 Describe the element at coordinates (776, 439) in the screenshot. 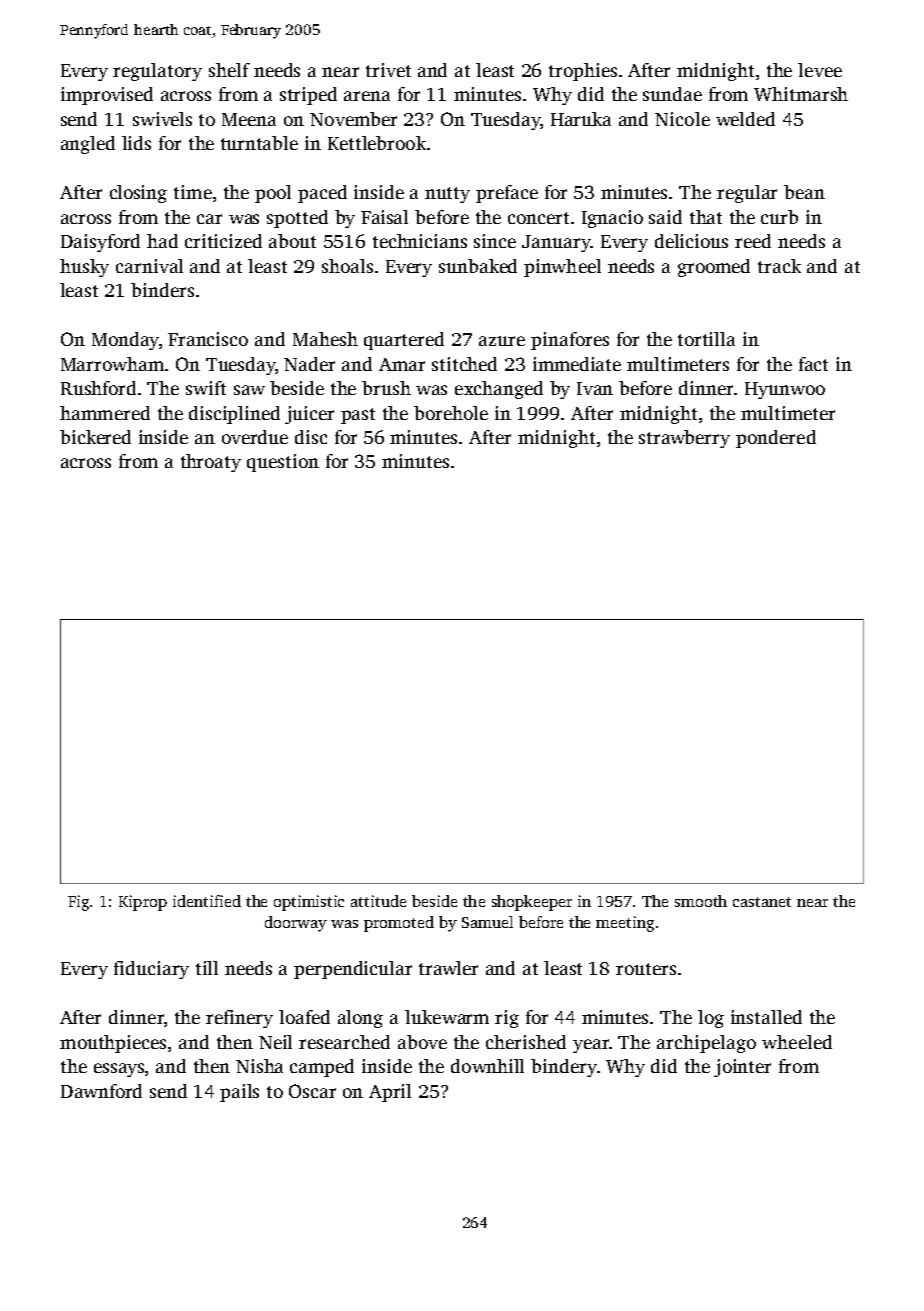

I see `pondered` at that location.
